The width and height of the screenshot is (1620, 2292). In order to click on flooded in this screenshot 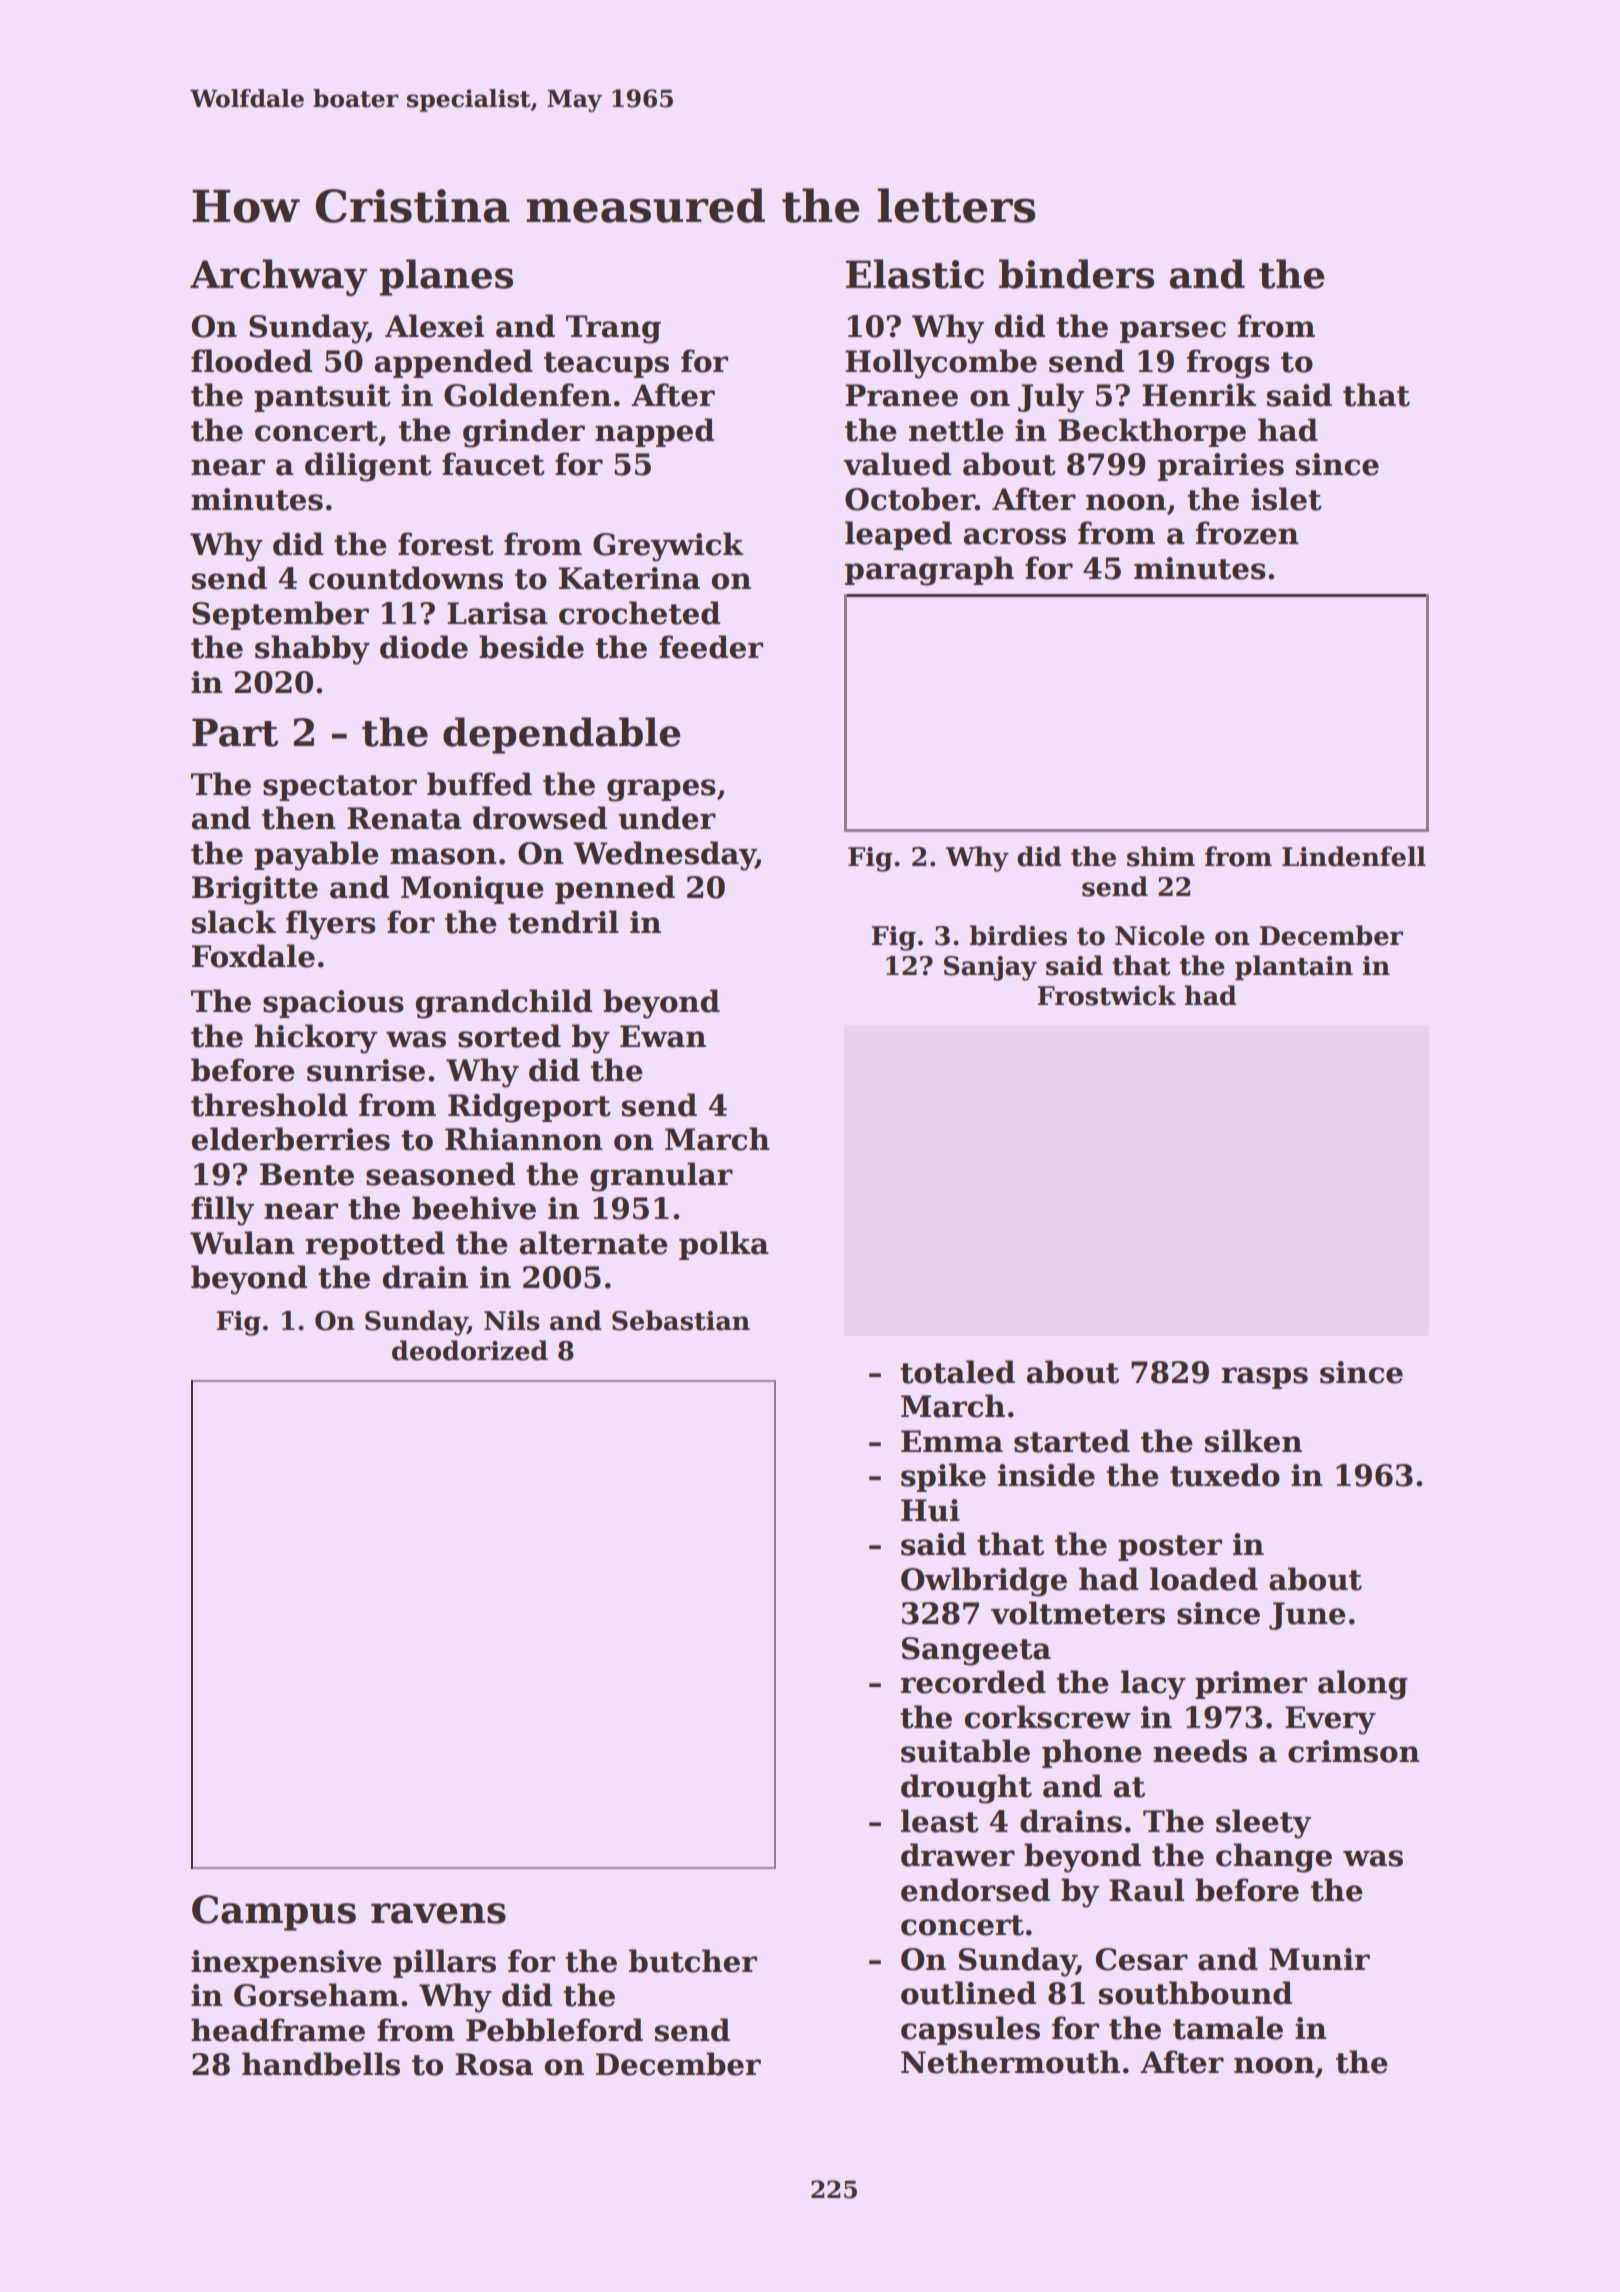, I will do `click(251, 361)`.
